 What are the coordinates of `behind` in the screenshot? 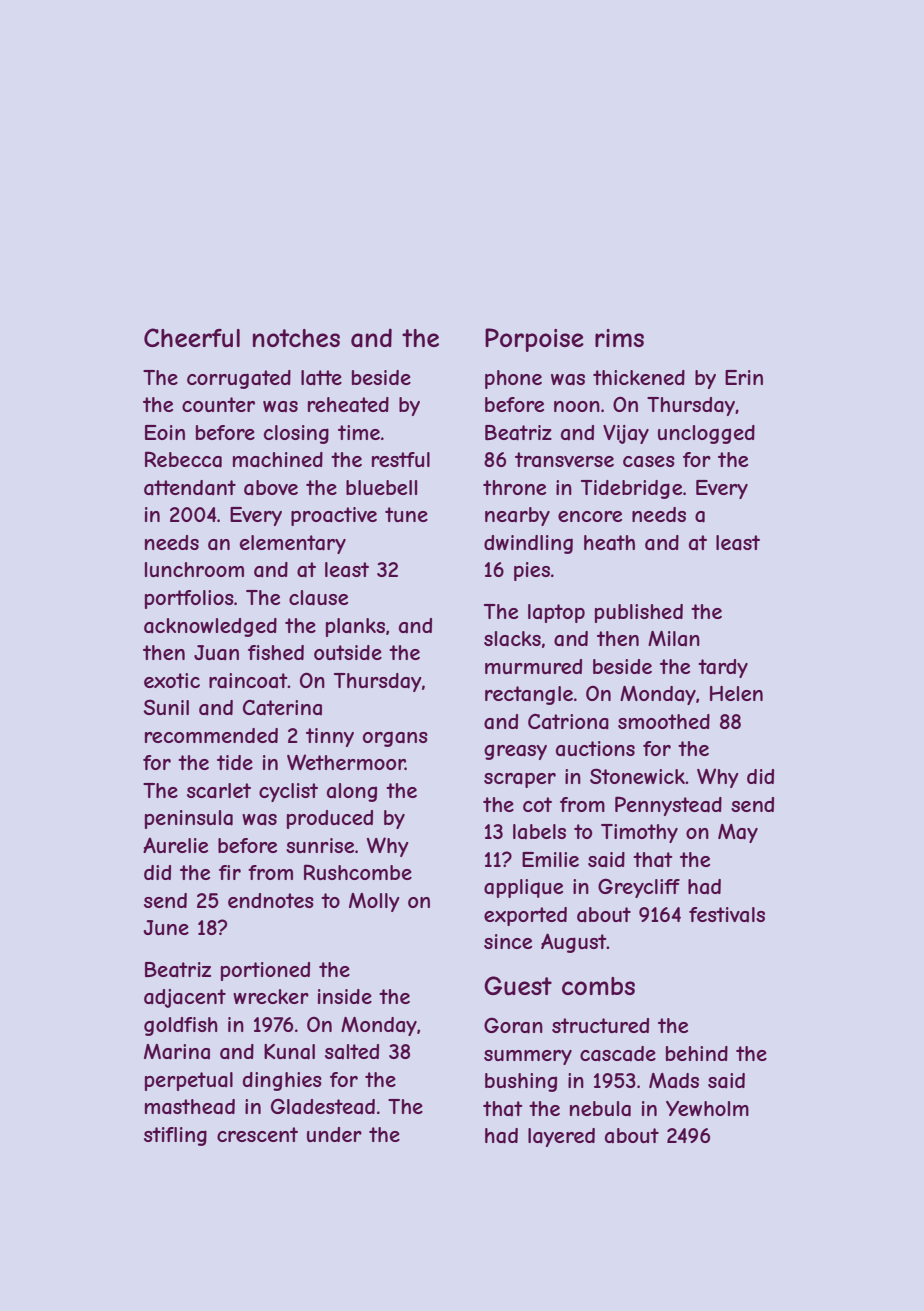 It's located at (697, 1053).
